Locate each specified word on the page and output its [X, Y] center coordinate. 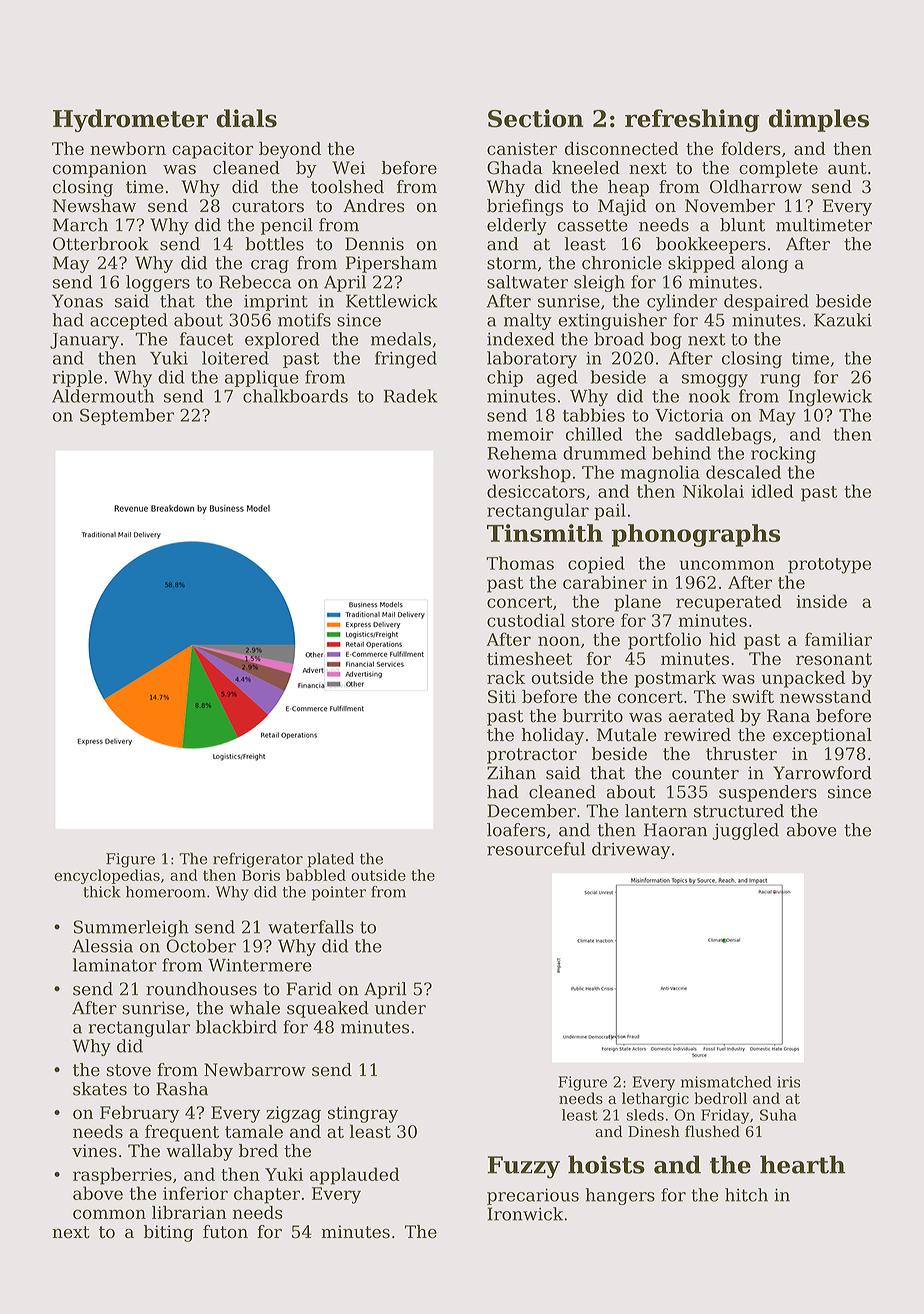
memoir [520, 434]
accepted [129, 321]
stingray [363, 1114]
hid [722, 639]
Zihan [511, 773]
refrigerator [258, 860]
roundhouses [201, 989]
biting [169, 1233]
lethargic [655, 1100]
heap [628, 188]
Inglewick [830, 398]
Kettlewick [392, 301]
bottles [274, 244]
